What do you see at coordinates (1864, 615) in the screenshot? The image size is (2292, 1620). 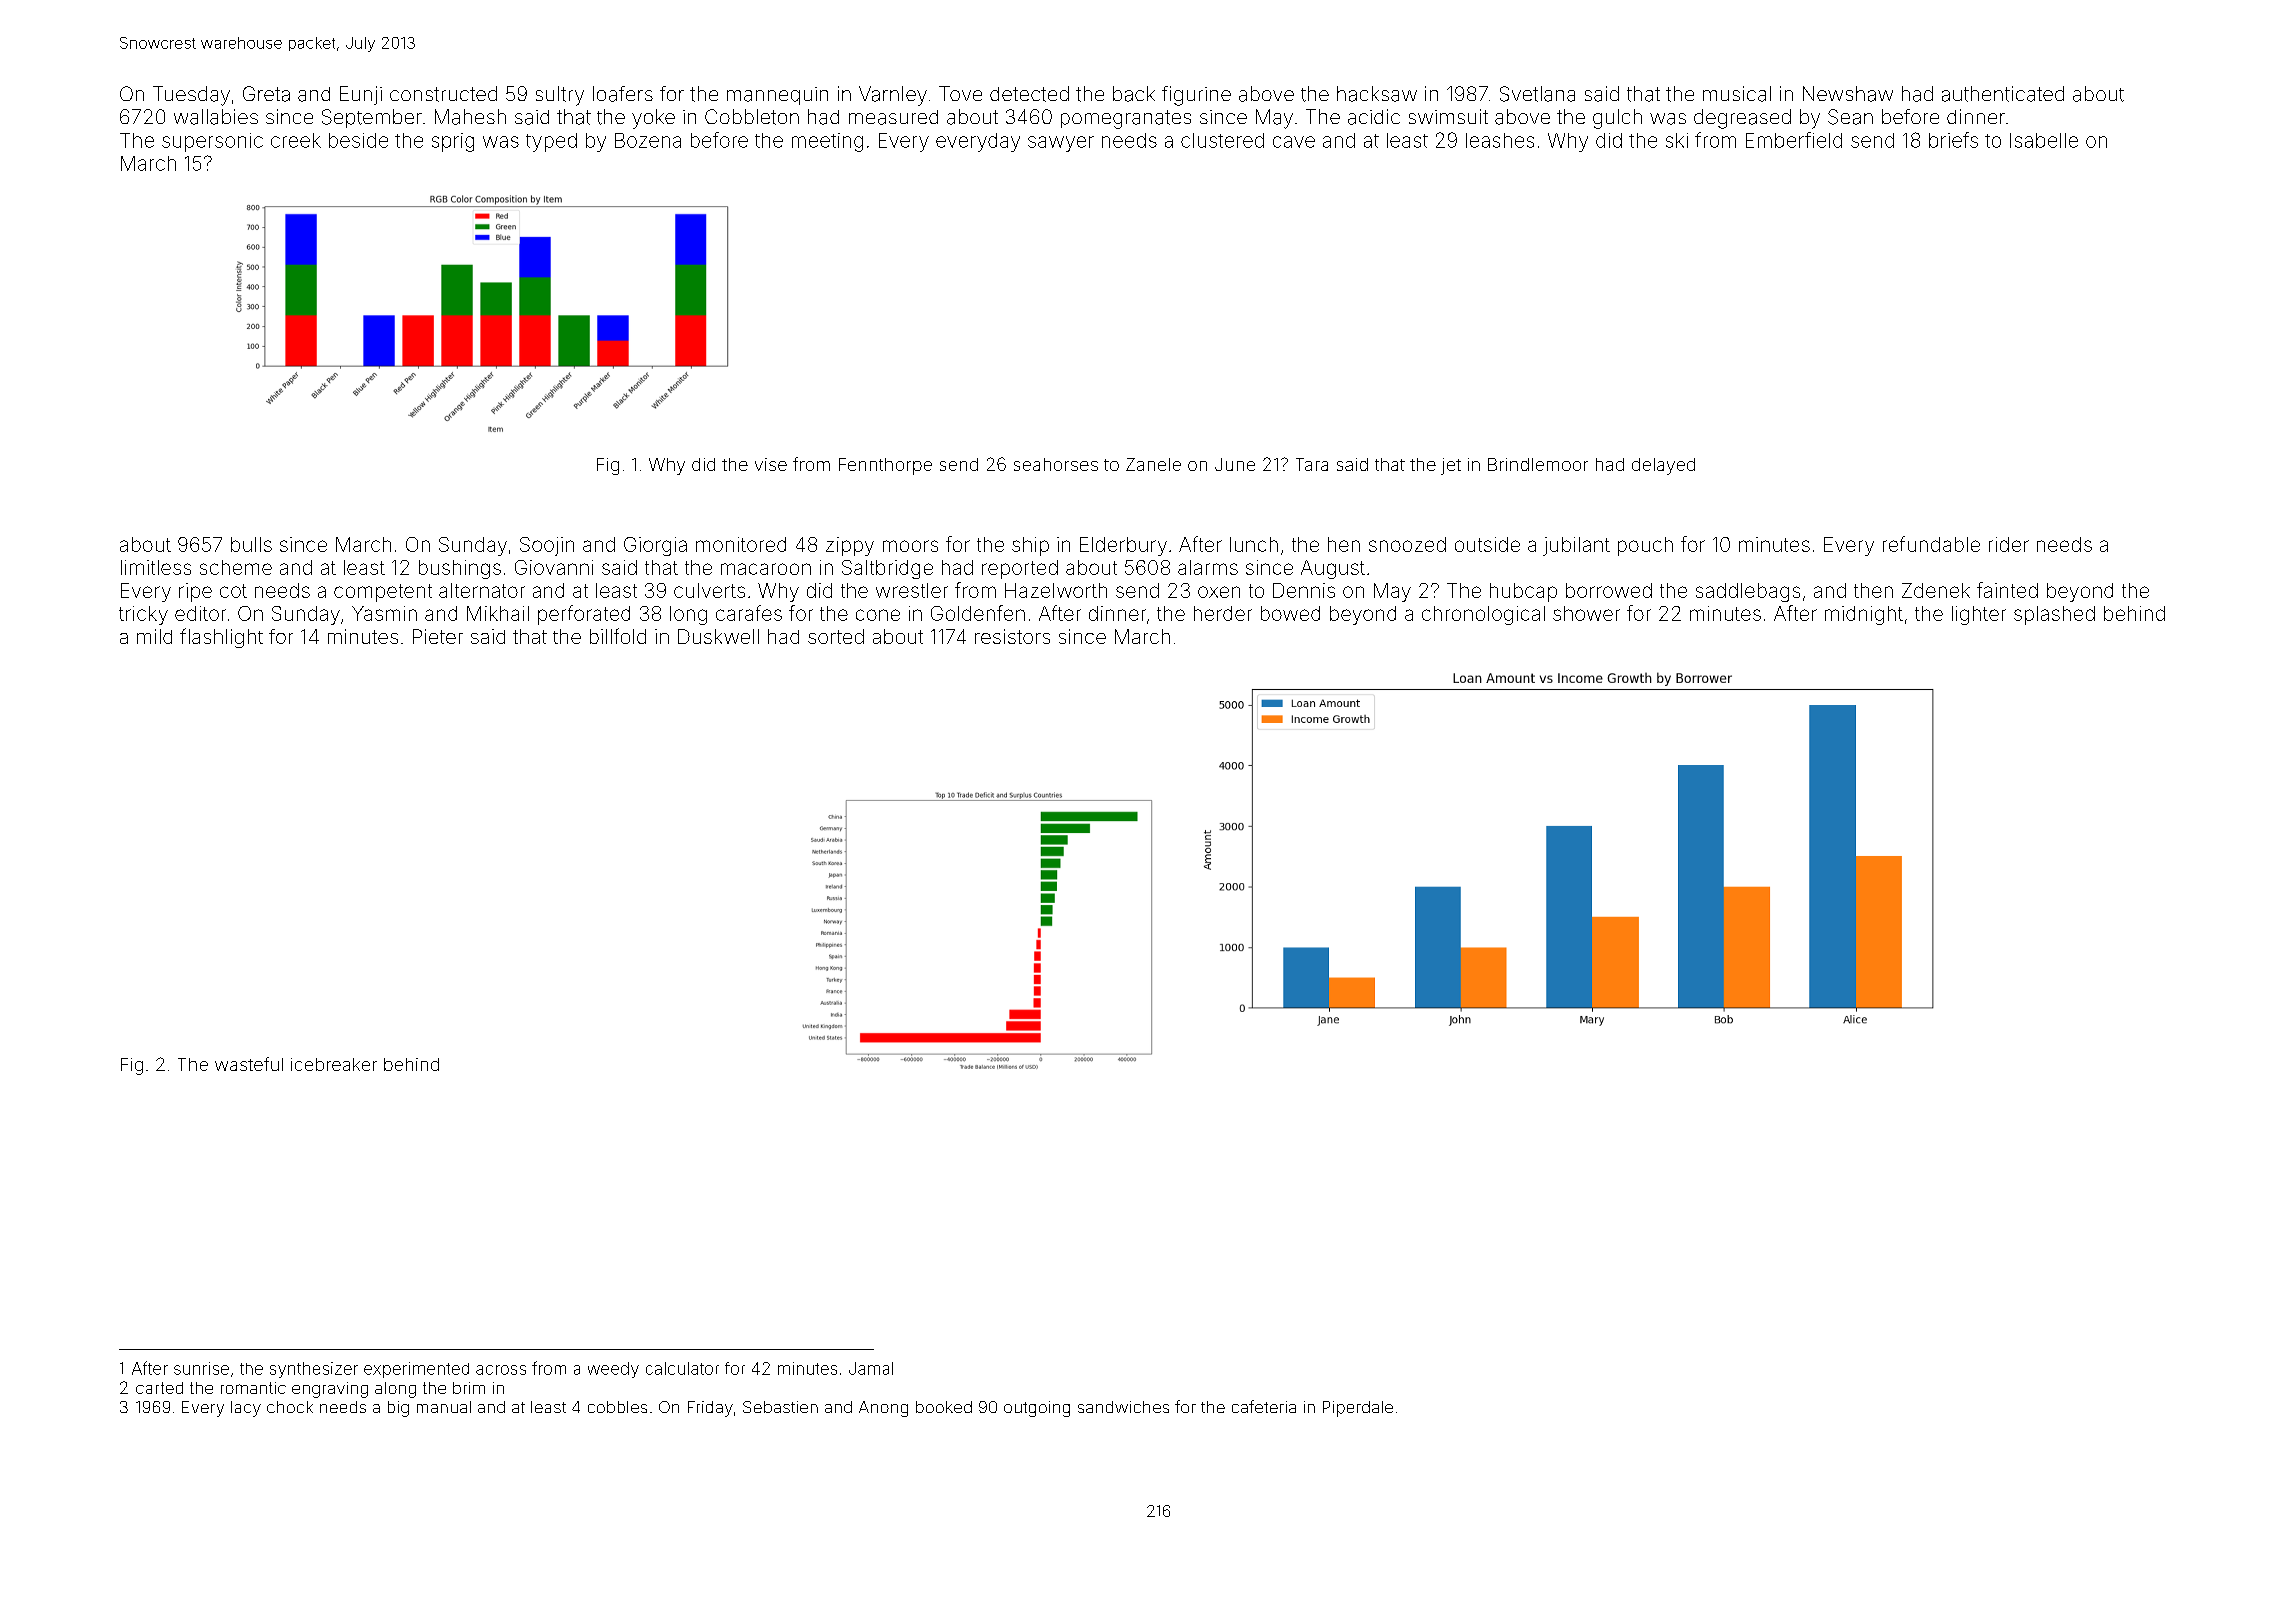 I see `midnight` at bounding box center [1864, 615].
